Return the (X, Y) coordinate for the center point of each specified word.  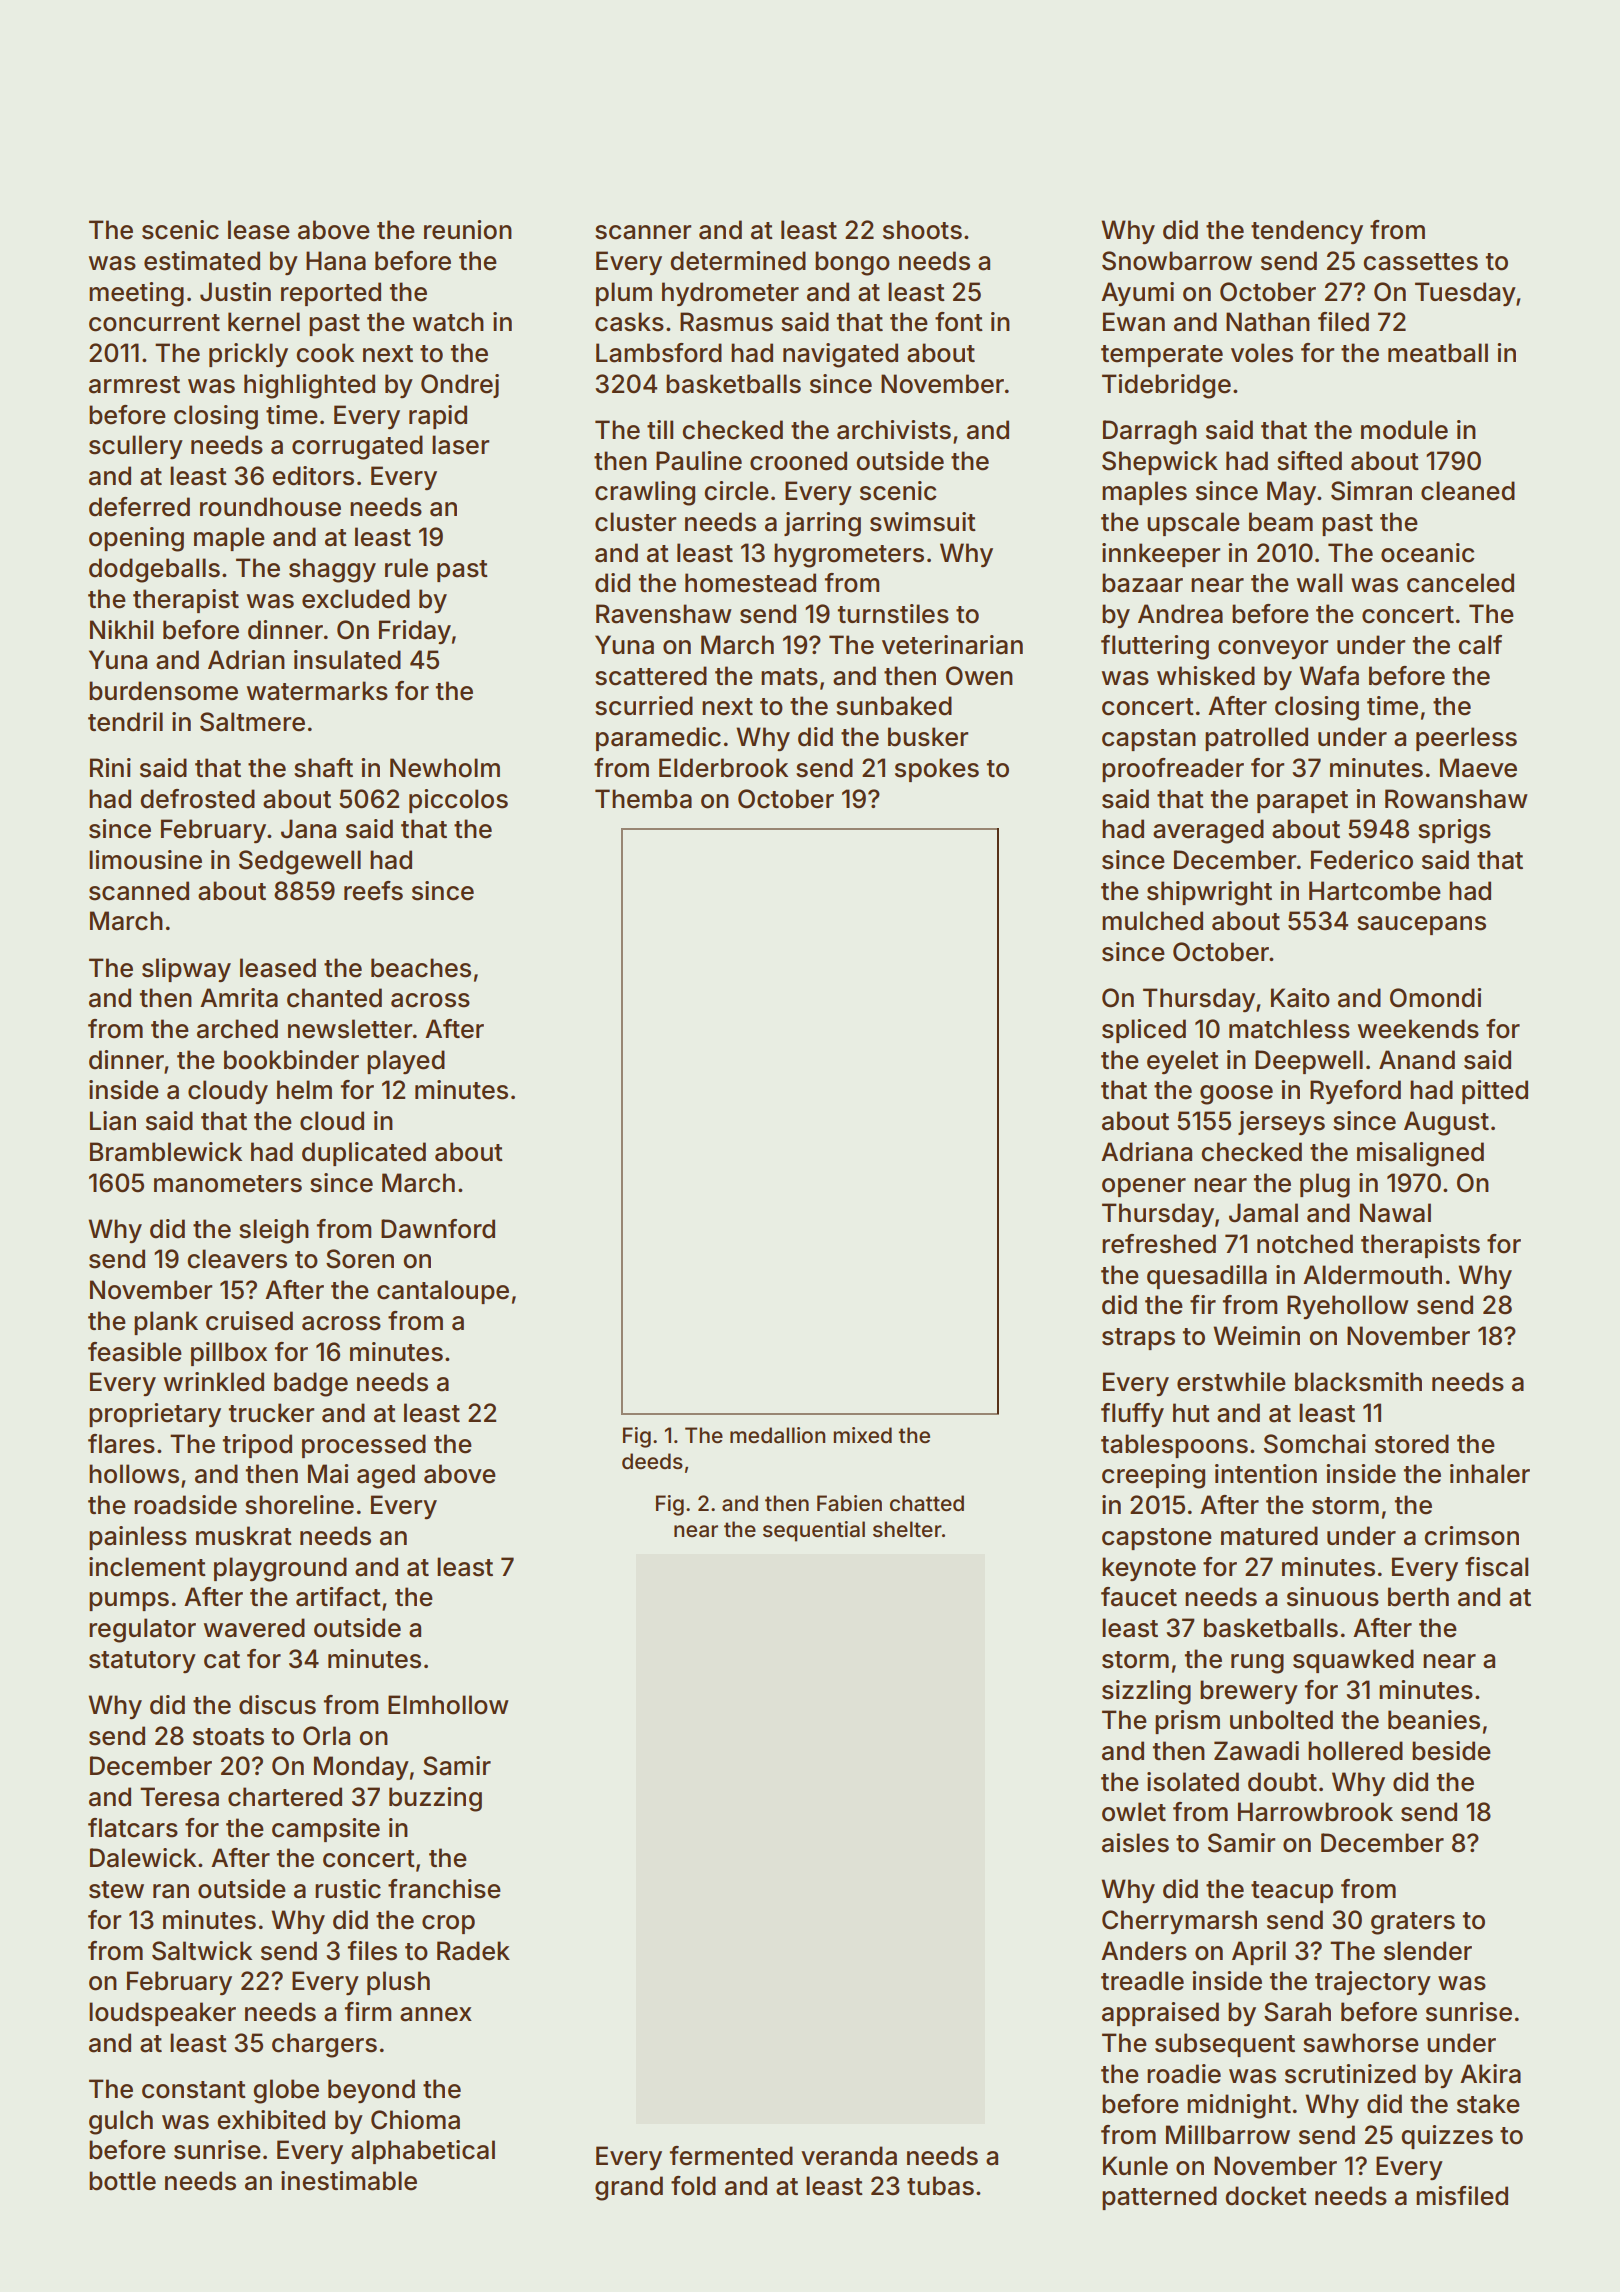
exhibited (271, 2120)
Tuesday (1465, 294)
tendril (125, 722)
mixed (862, 1435)
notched (1305, 1244)
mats (789, 677)
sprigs (1454, 831)
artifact (338, 1597)
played (406, 1062)
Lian (113, 1121)
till (660, 429)
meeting (136, 294)
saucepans (1421, 925)
